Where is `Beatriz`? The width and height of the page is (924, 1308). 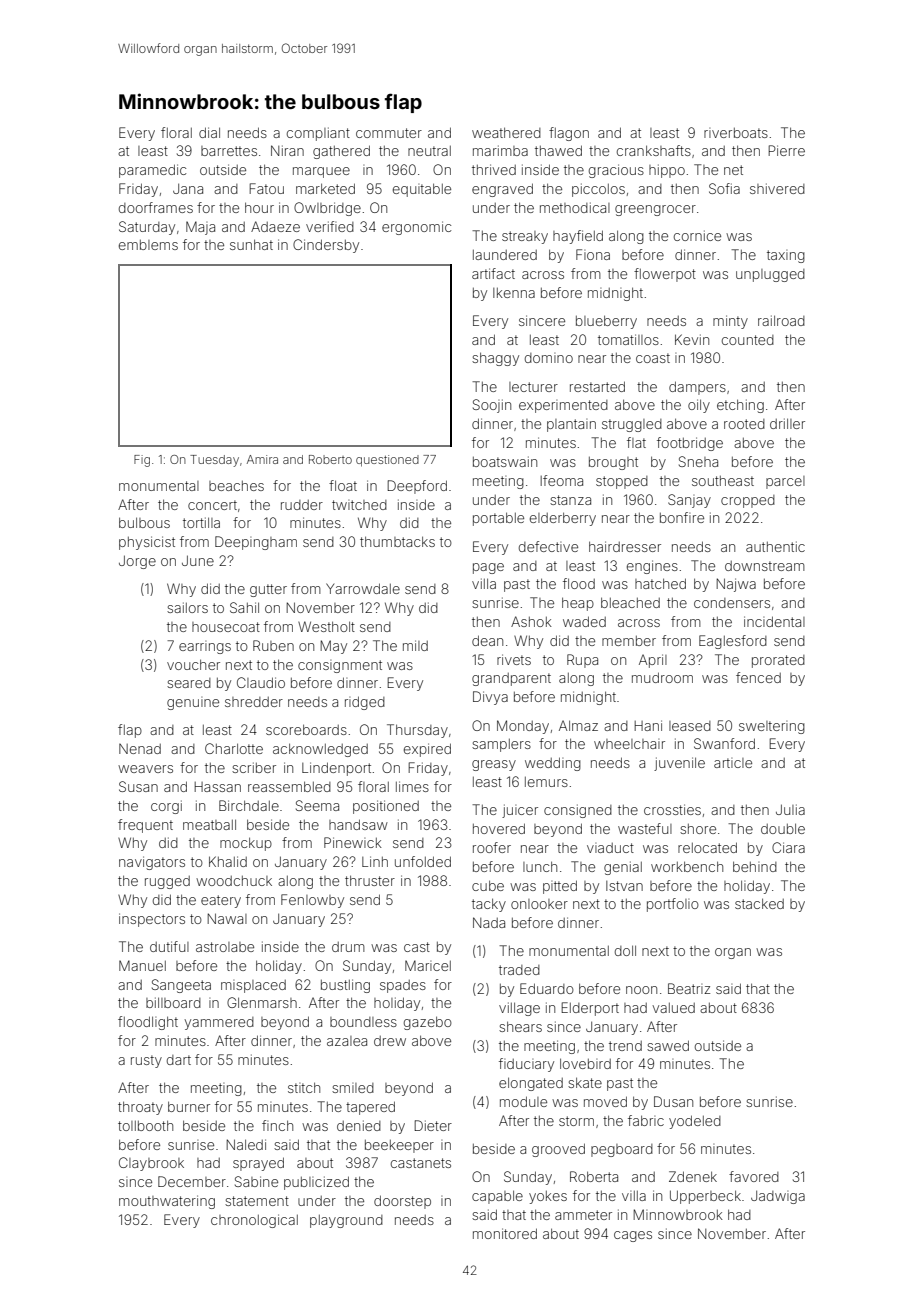
Beatriz is located at coordinates (689, 988).
